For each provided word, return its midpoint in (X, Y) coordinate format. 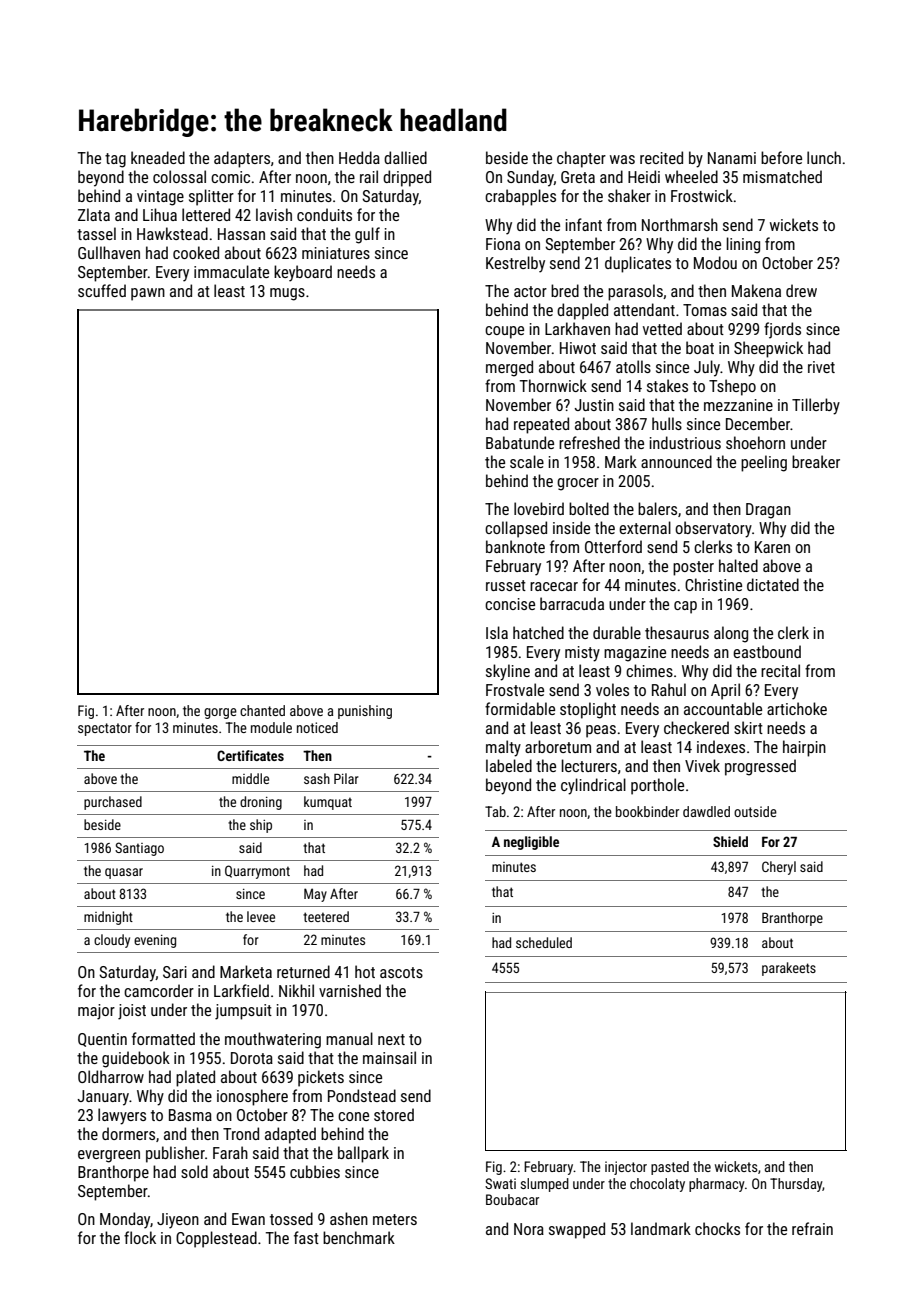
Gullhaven (109, 252)
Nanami (732, 158)
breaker (816, 461)
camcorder (159, 990)
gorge (220, 713)
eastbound (767, 651)
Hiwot (578, 348)
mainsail (389, 1057)
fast (306, 1237)
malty (503, 748)
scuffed (102, 290)
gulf (367, 235)
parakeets (789, 969)
